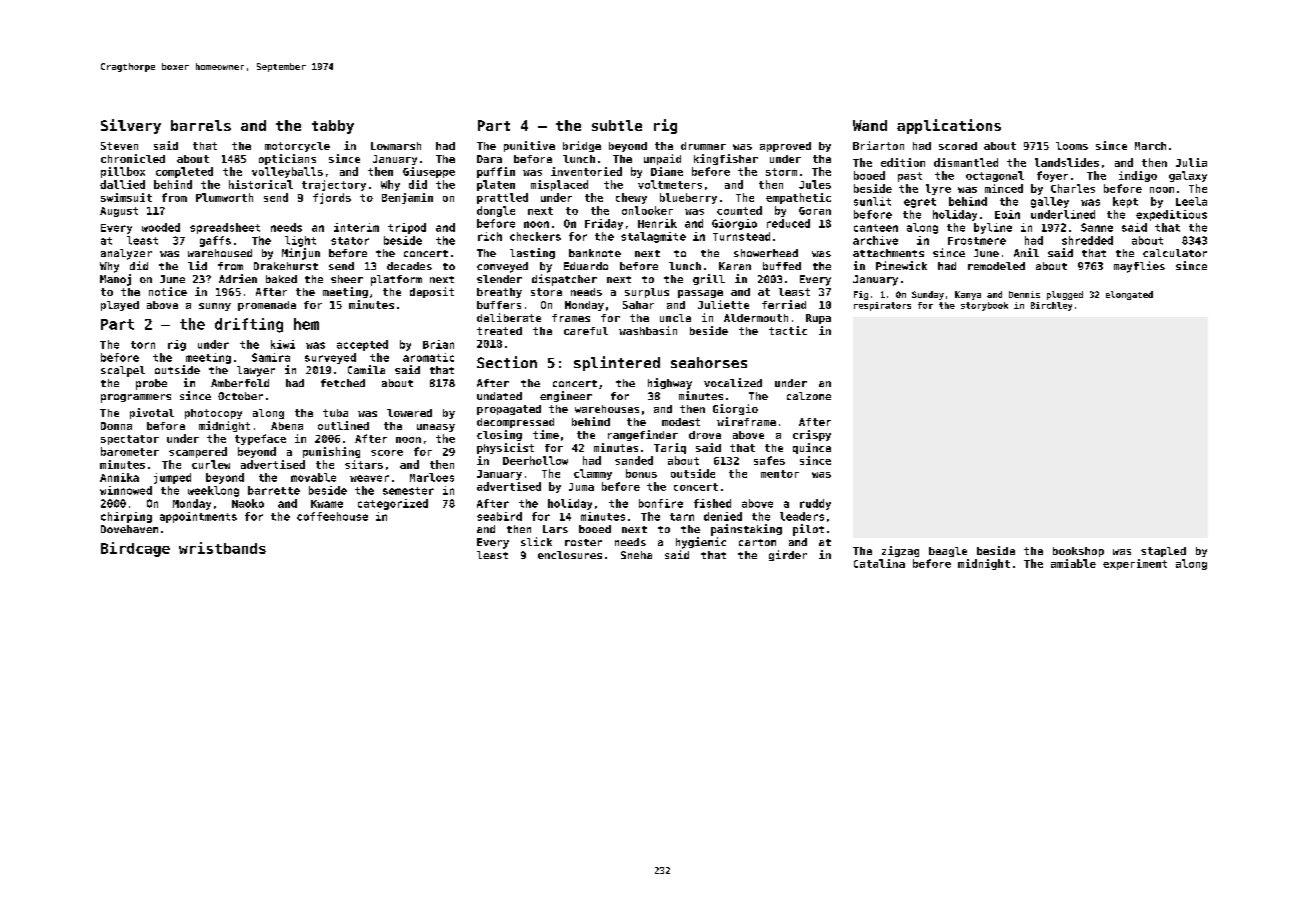  Describe the element at coordinates (709, 279) in the screenshot. I see `grill` at that location.
